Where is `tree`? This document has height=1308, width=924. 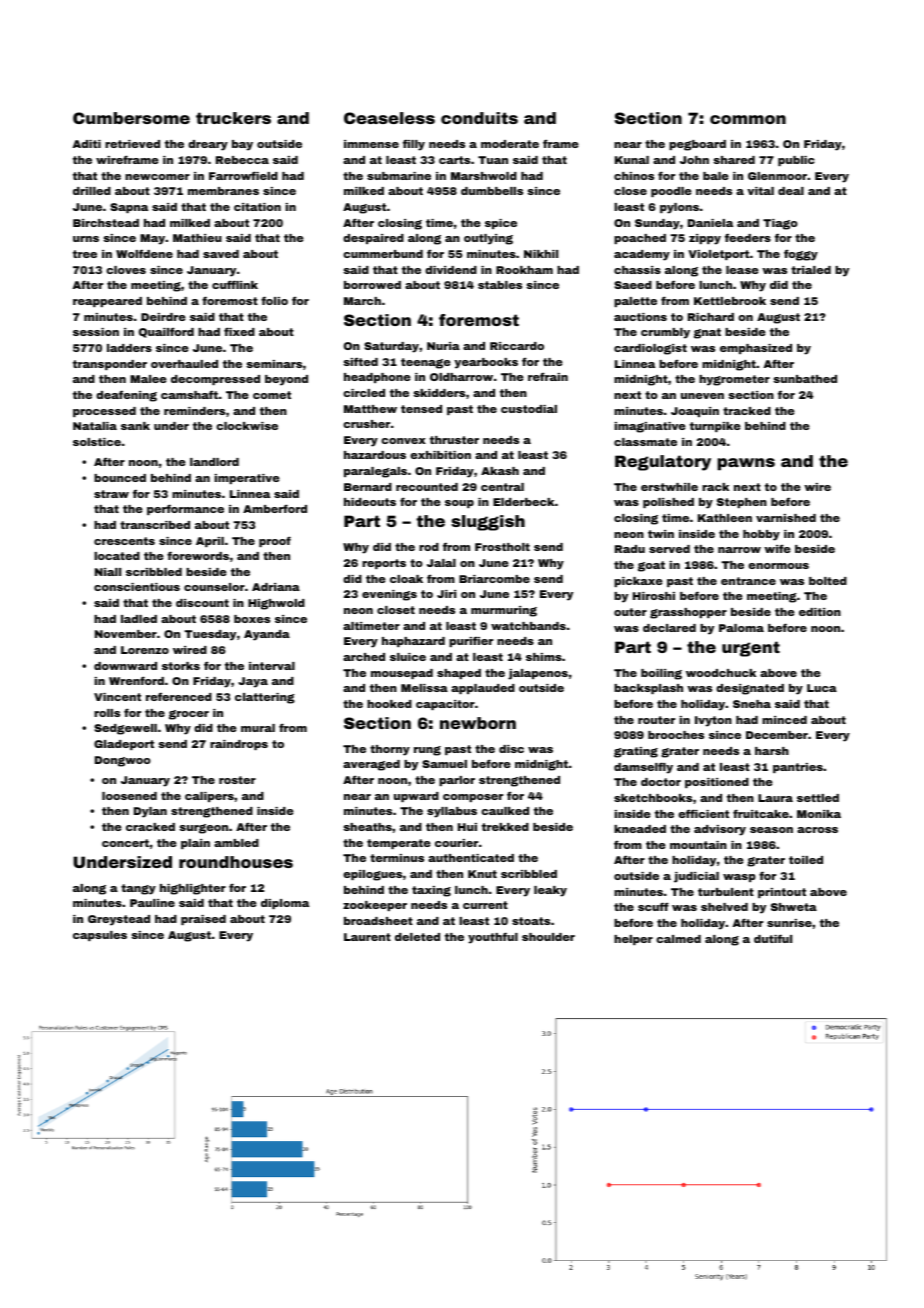 tree is located at coordinates (85, 254).
